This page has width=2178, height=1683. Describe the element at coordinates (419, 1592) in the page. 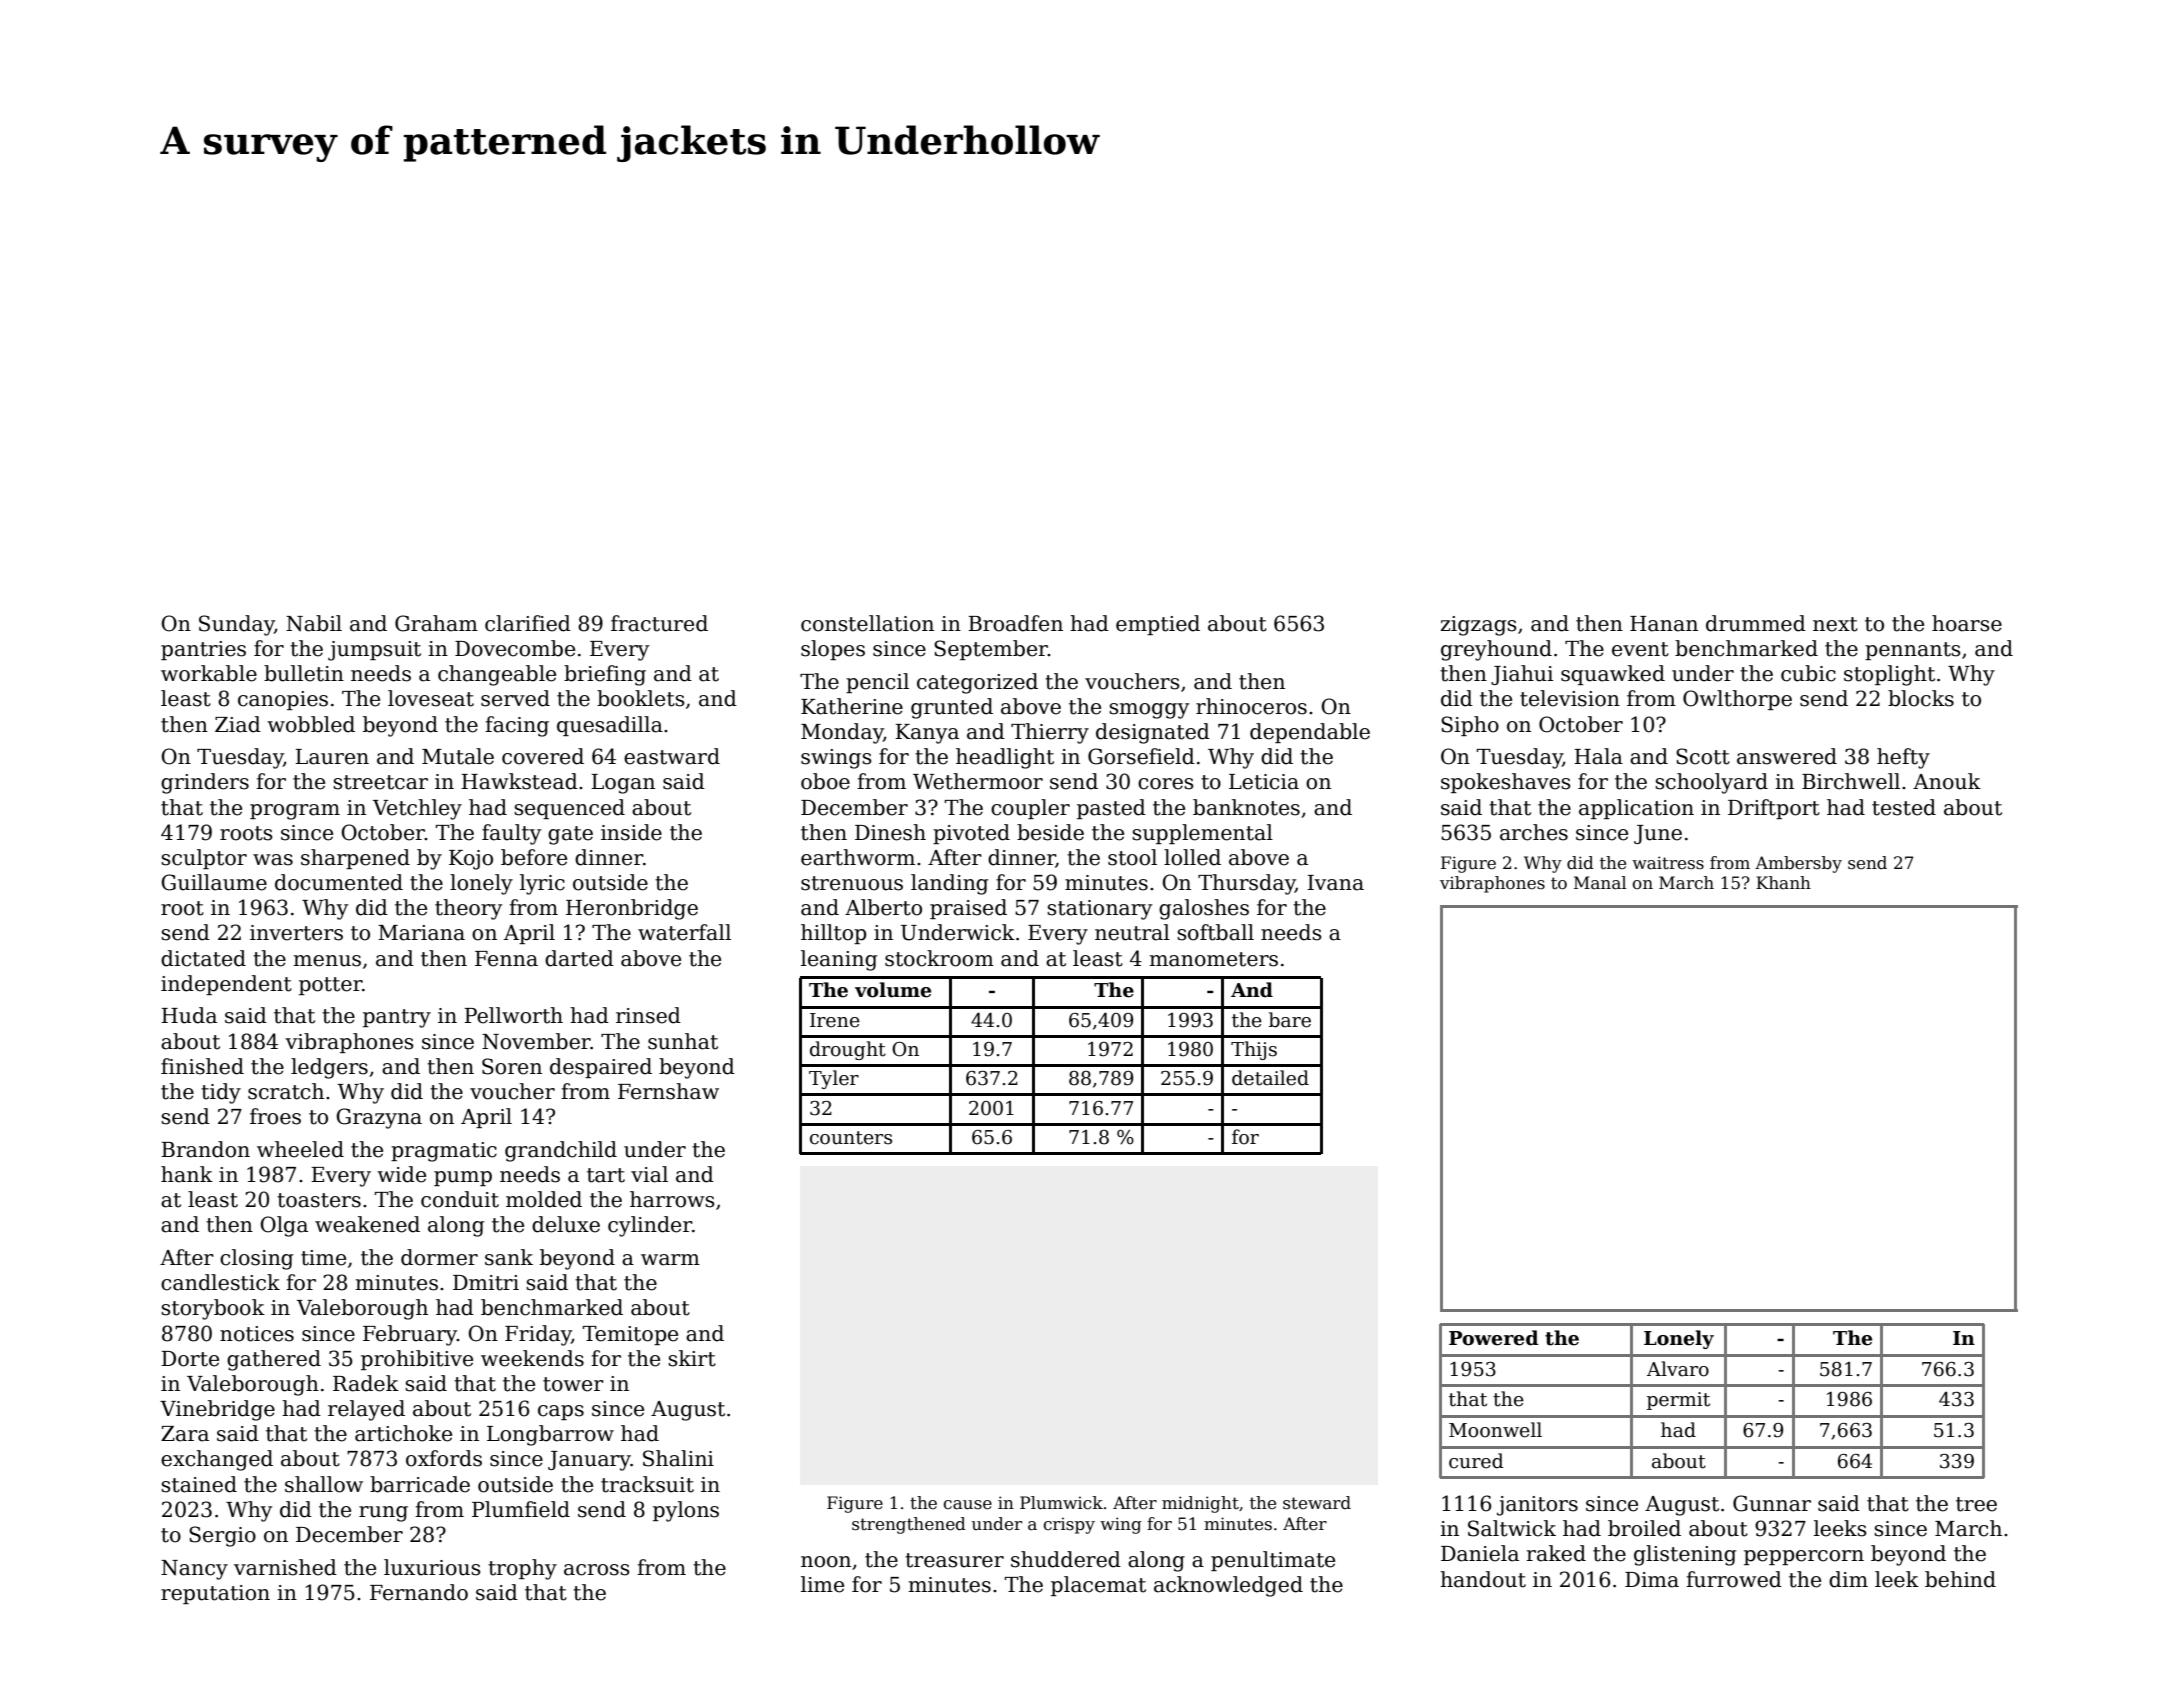

I see `Fernando` at that location.
